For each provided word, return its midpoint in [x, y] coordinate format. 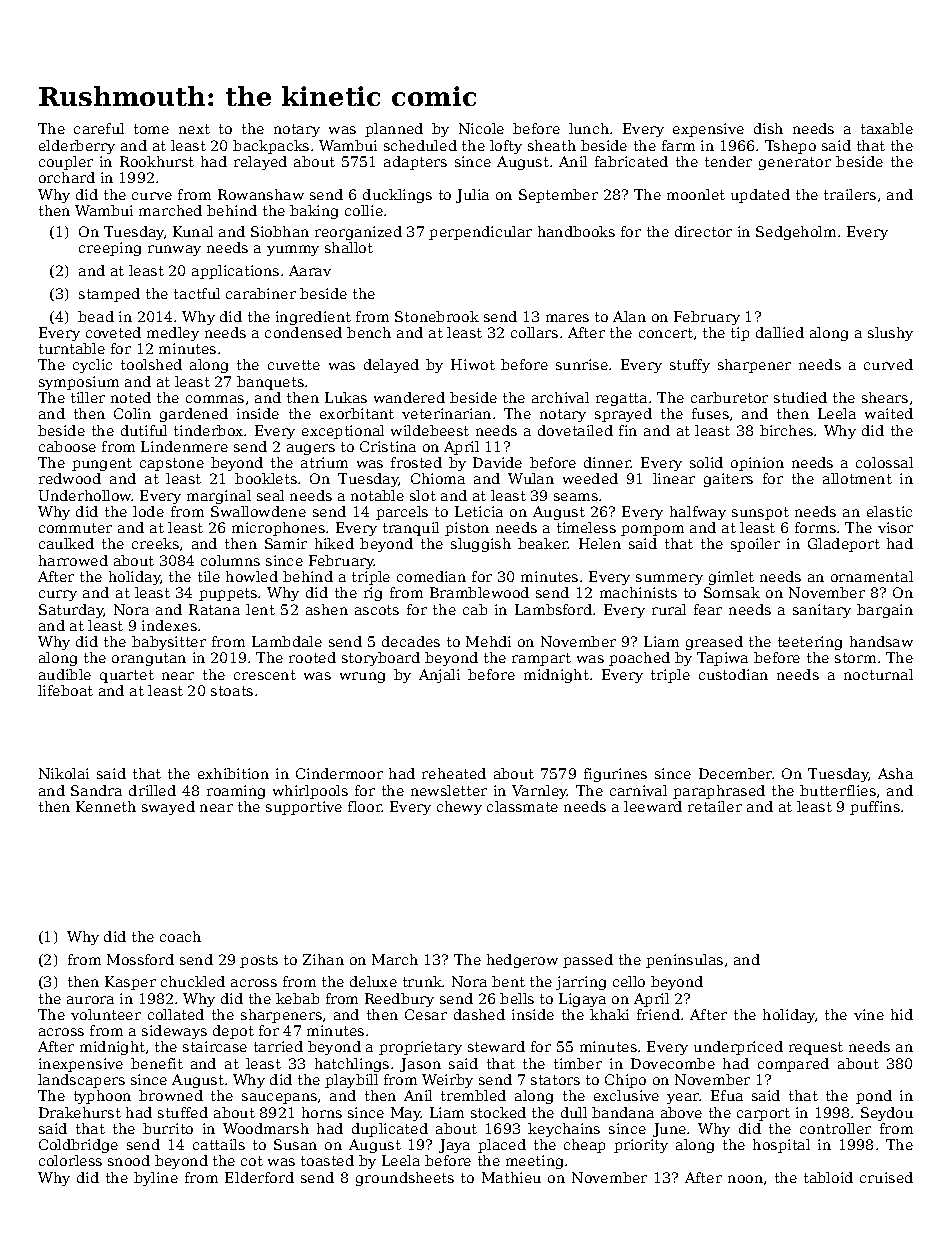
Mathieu [511, 1177]
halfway [698, 513]
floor [365, 806]
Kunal [193, 231]
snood [129, 1160]
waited [889, 413]
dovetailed [575, 430]
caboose [67, 446]
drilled [152, 790]
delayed [391, 366]
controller [835, 1128]
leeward [653, 806]
